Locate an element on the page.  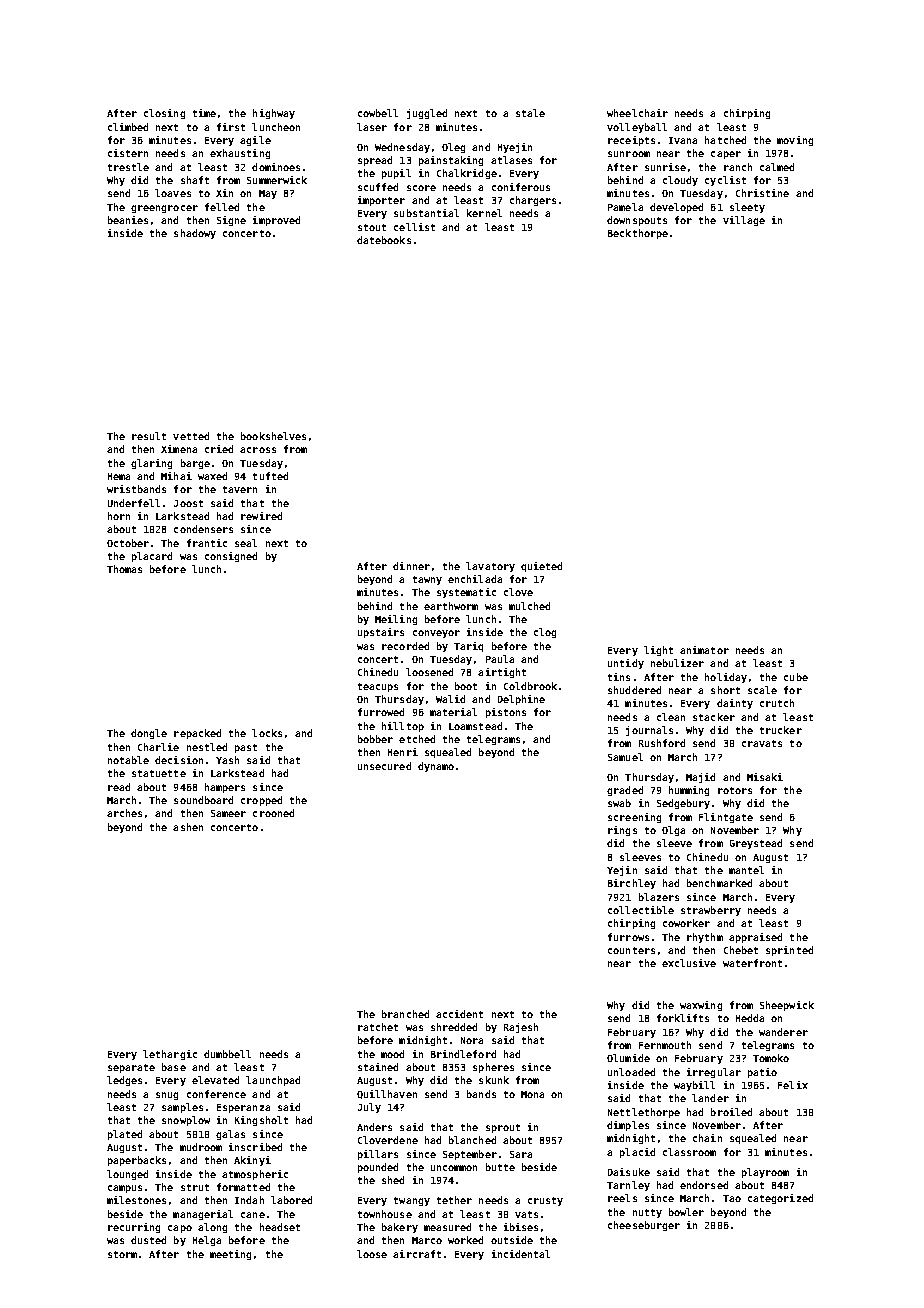
placard is located at coordinates (152, 557).
